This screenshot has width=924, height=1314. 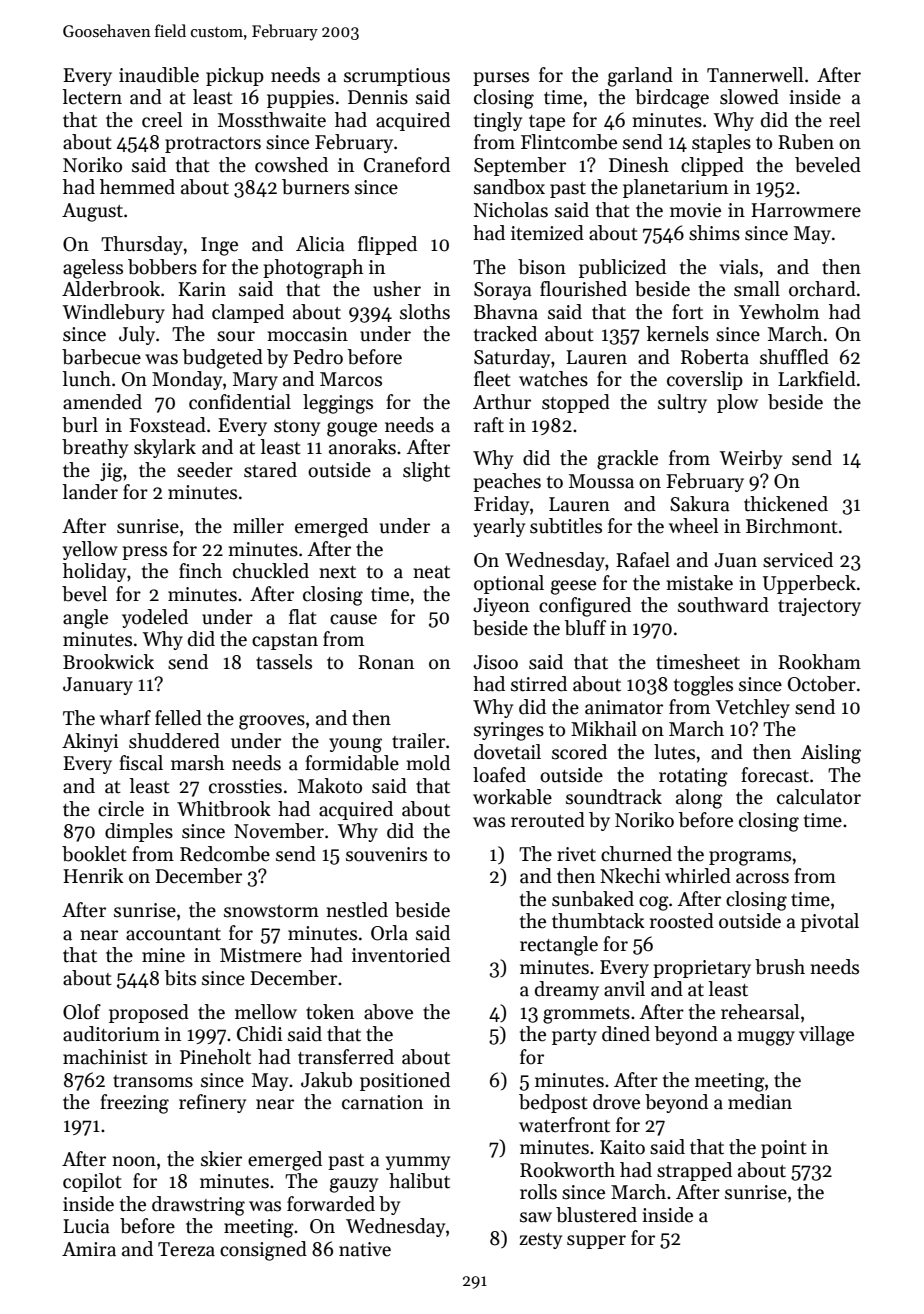 What do you see at coordinates (389, 933) in the screenshot?
I see `Orla` at bounding box center [389, 933].
